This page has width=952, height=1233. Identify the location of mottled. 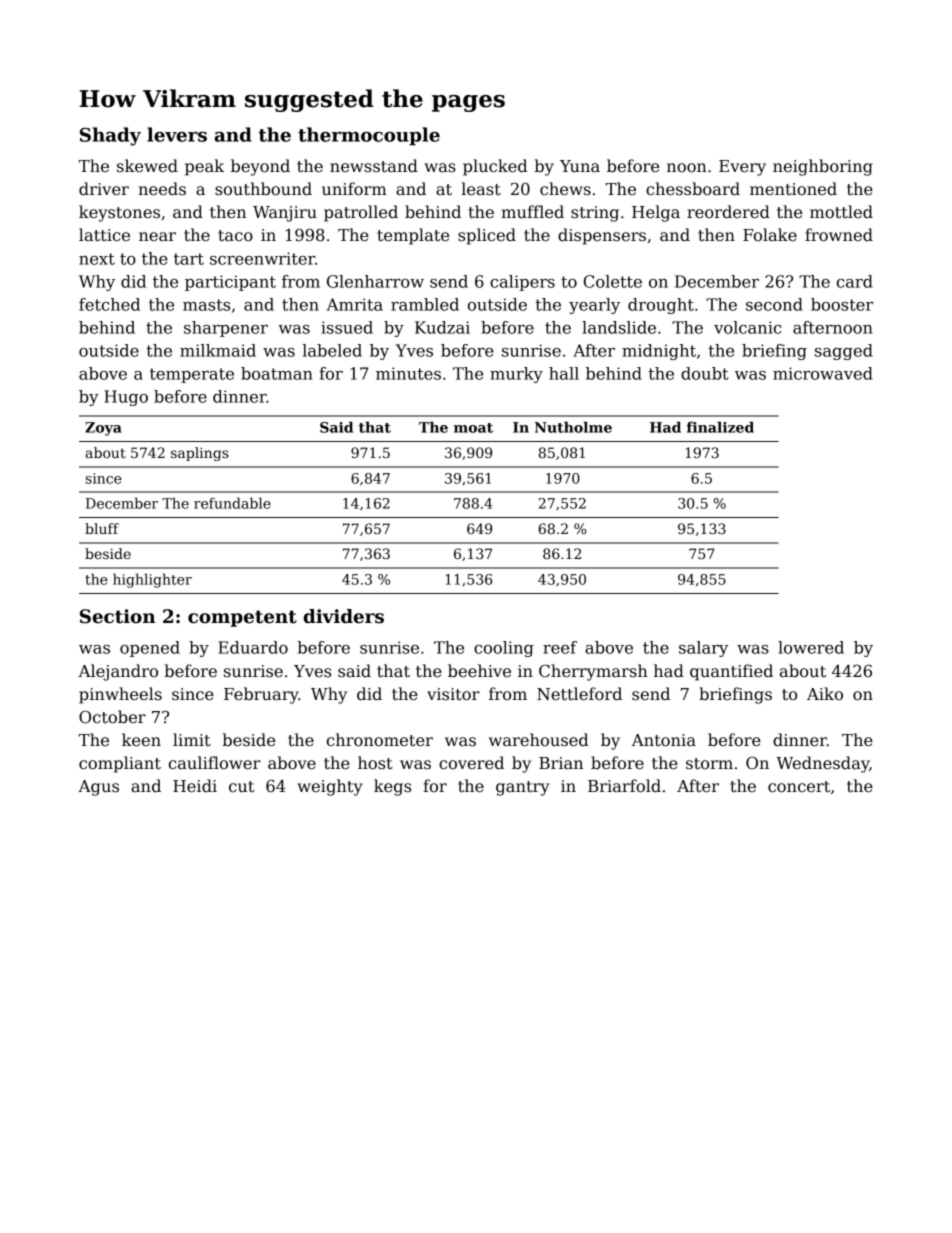
(841, 212).
